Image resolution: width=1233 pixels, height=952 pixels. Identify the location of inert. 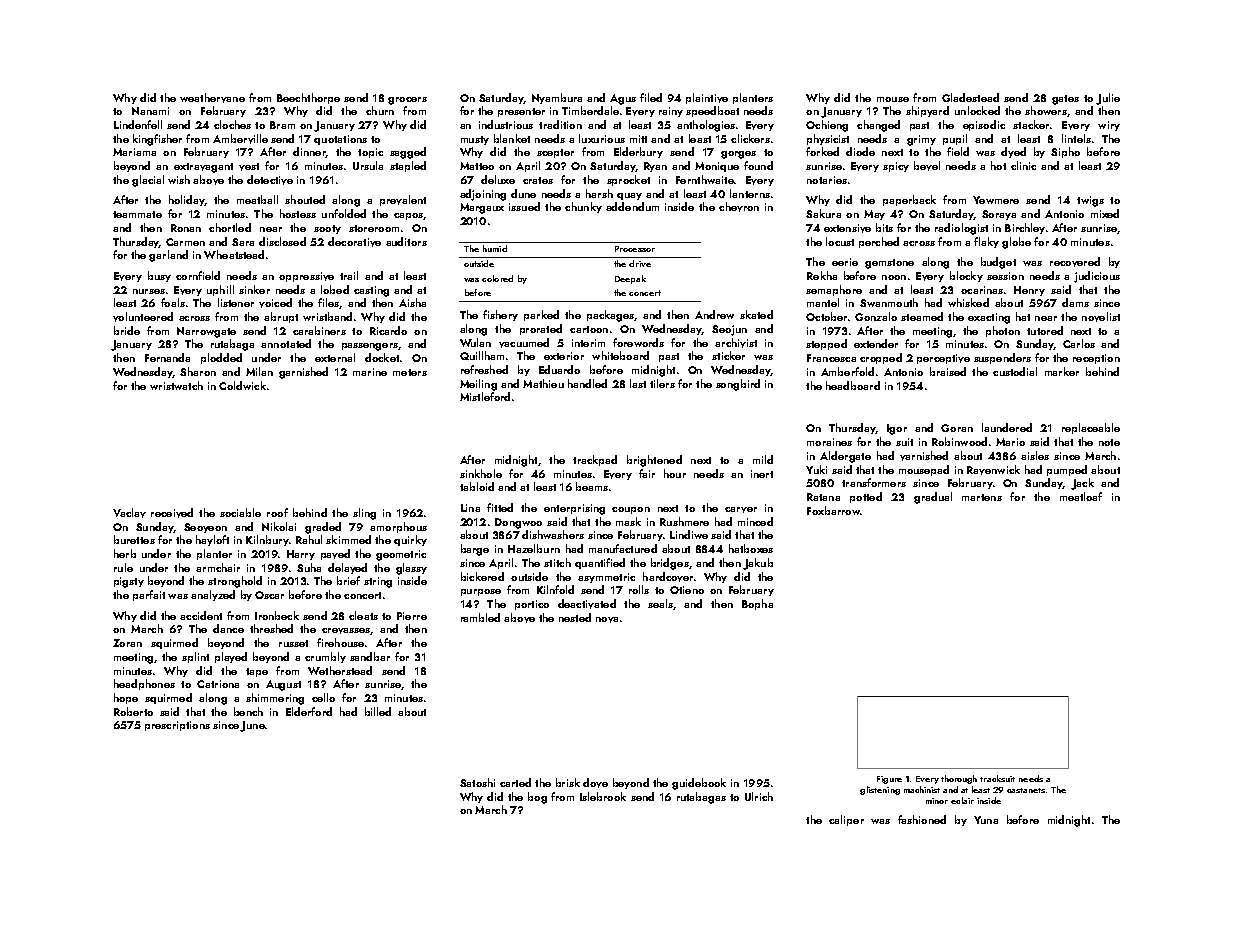
(762, 474).
